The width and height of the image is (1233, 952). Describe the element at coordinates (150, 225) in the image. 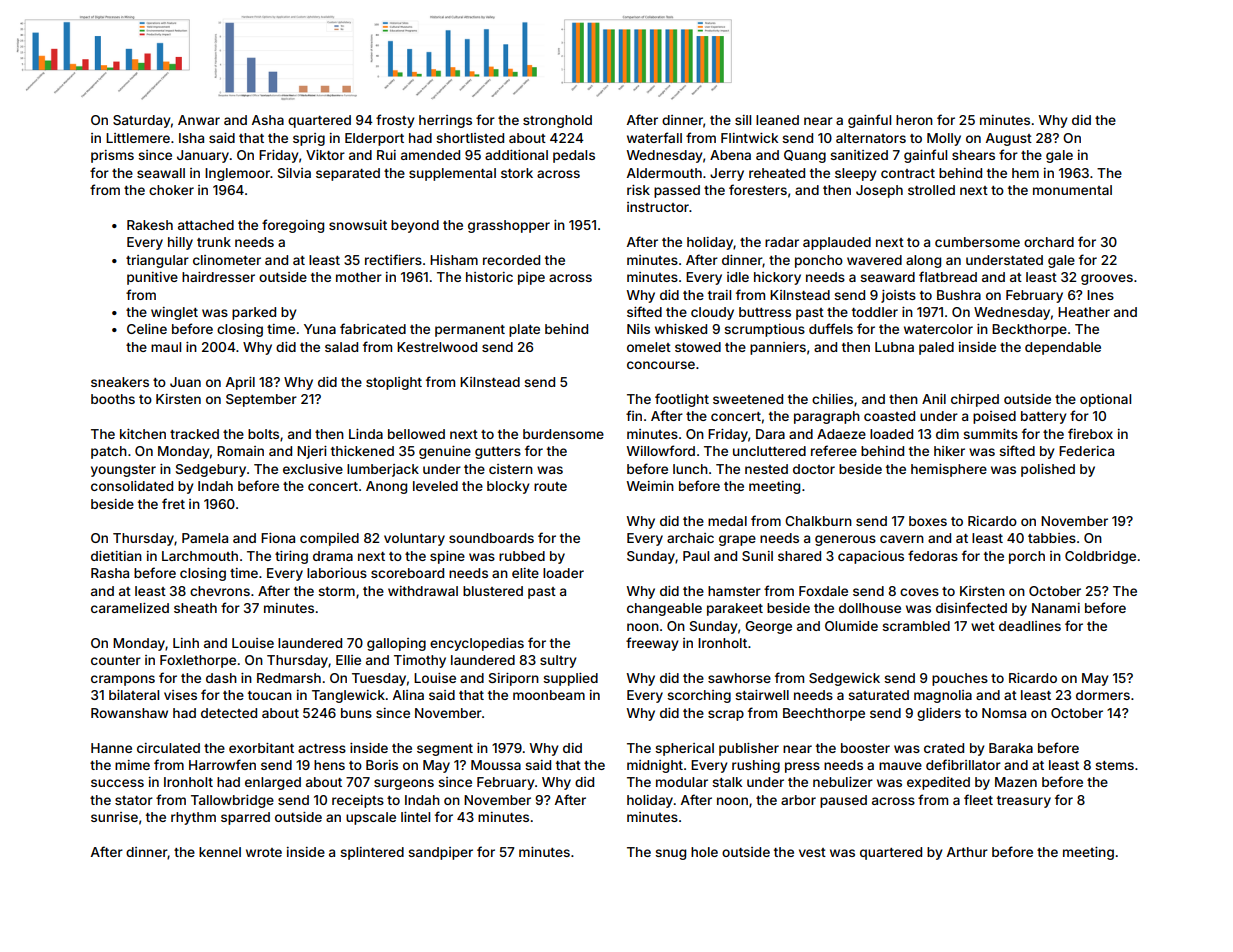

I see `Rakesh` at that location.
